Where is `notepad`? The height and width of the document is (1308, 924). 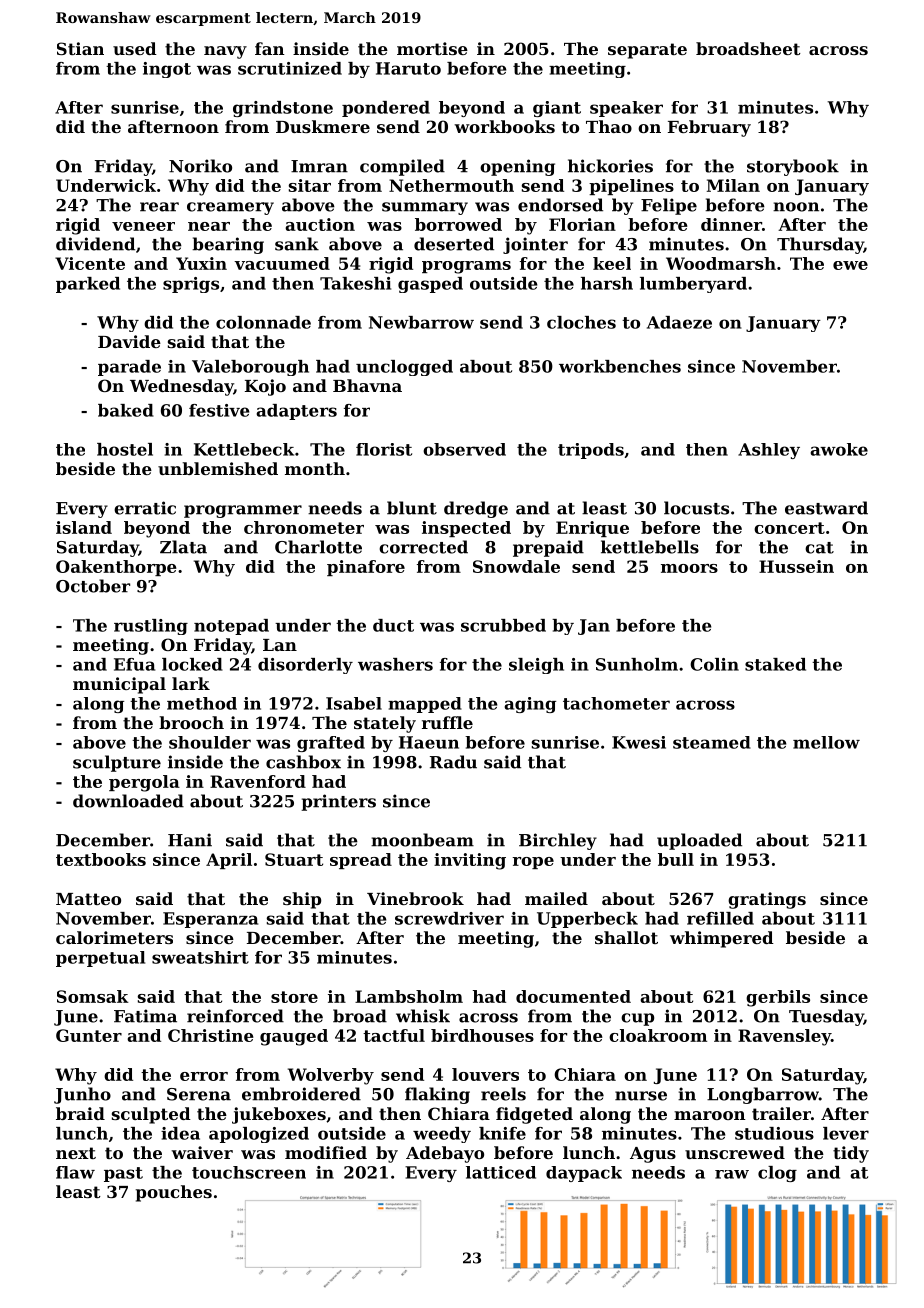 notepad is located at coordinates (231, 627).
